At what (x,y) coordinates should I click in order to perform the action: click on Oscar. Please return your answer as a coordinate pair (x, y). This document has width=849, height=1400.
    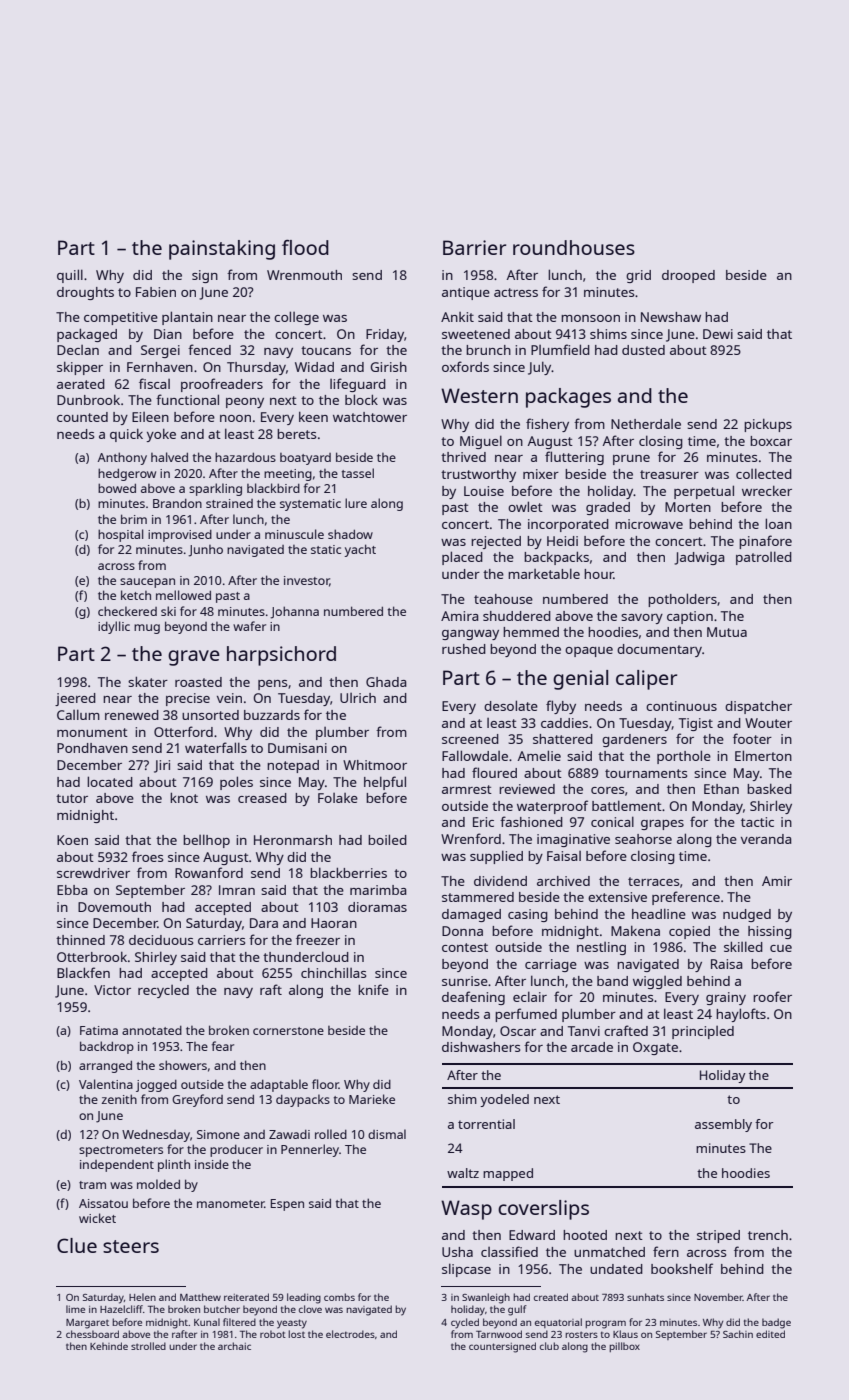
    Looking at the image, I should click on (518, 1031).
